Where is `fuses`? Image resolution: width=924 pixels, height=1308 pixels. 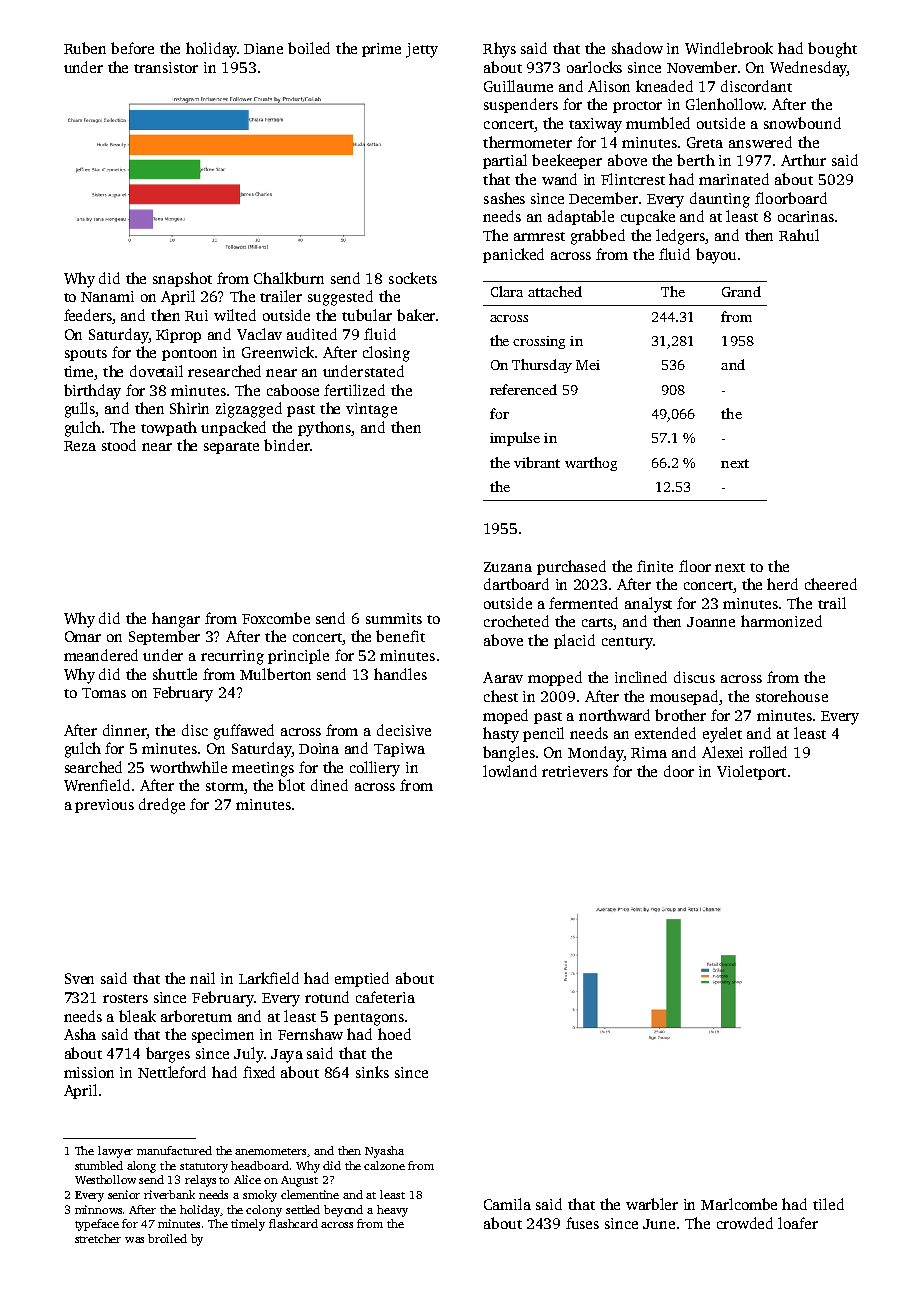 fuses is located at coordinates (582, 1223).
